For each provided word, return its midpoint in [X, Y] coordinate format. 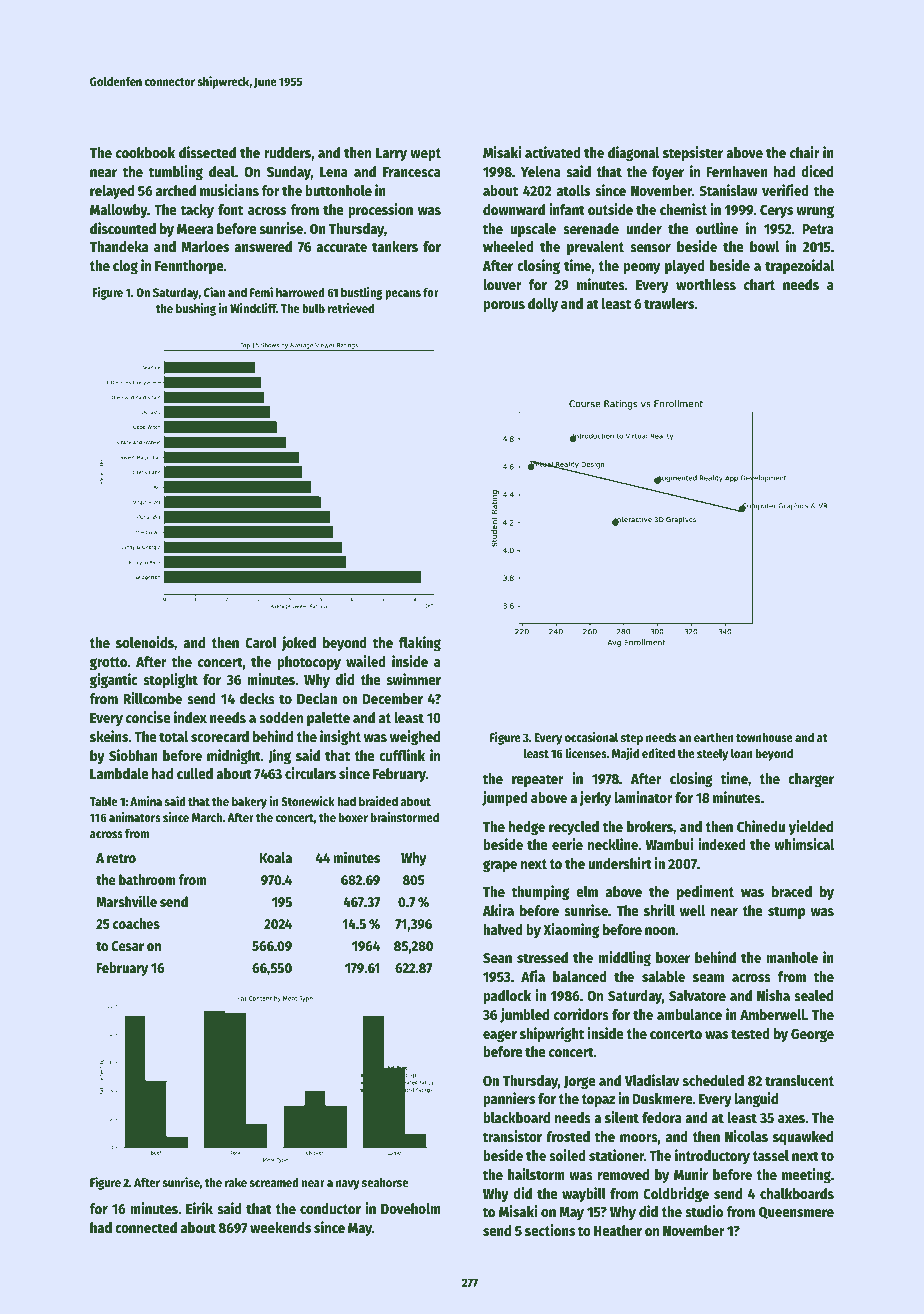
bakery [249, 803]
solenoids [145, 642]
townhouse [764, 737]
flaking [420, 643]
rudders [287, 152]
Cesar [127, 946]
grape [500, 866]
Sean [497, 958]
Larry [391, 154]
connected [146, 1227]
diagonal [633, 153]
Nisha [773, 995]
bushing [196, 309]
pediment [705, 892]
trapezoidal [799, 266]
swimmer [414, 679]
